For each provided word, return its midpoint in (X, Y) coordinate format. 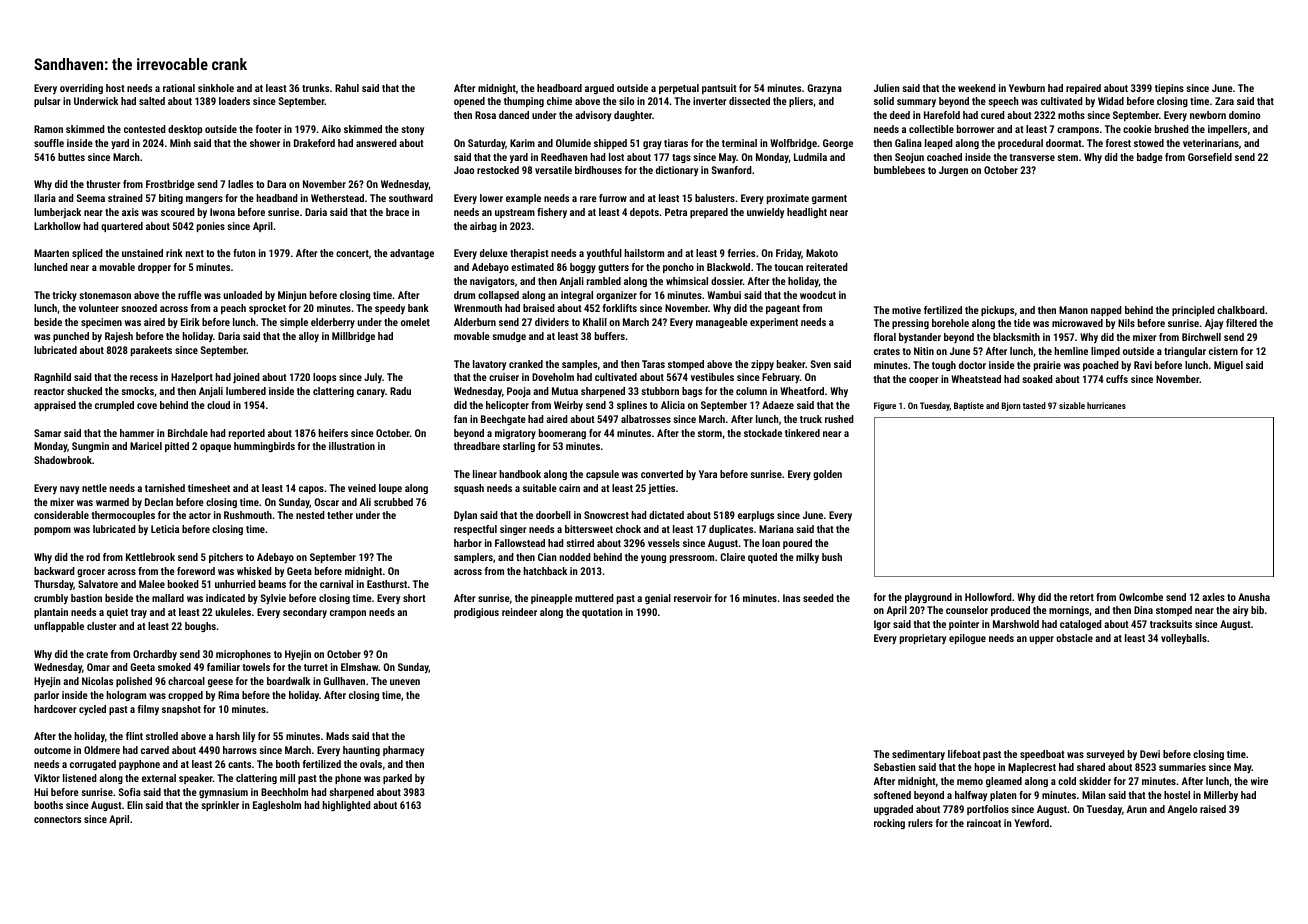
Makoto (822, 253)
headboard (559, 88)
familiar (223, 667)
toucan (789, 267)
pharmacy (403, 751)
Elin (135, 805)
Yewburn (1027, 88)
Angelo (1182, 810)
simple (294, 323)
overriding (81, 89)
